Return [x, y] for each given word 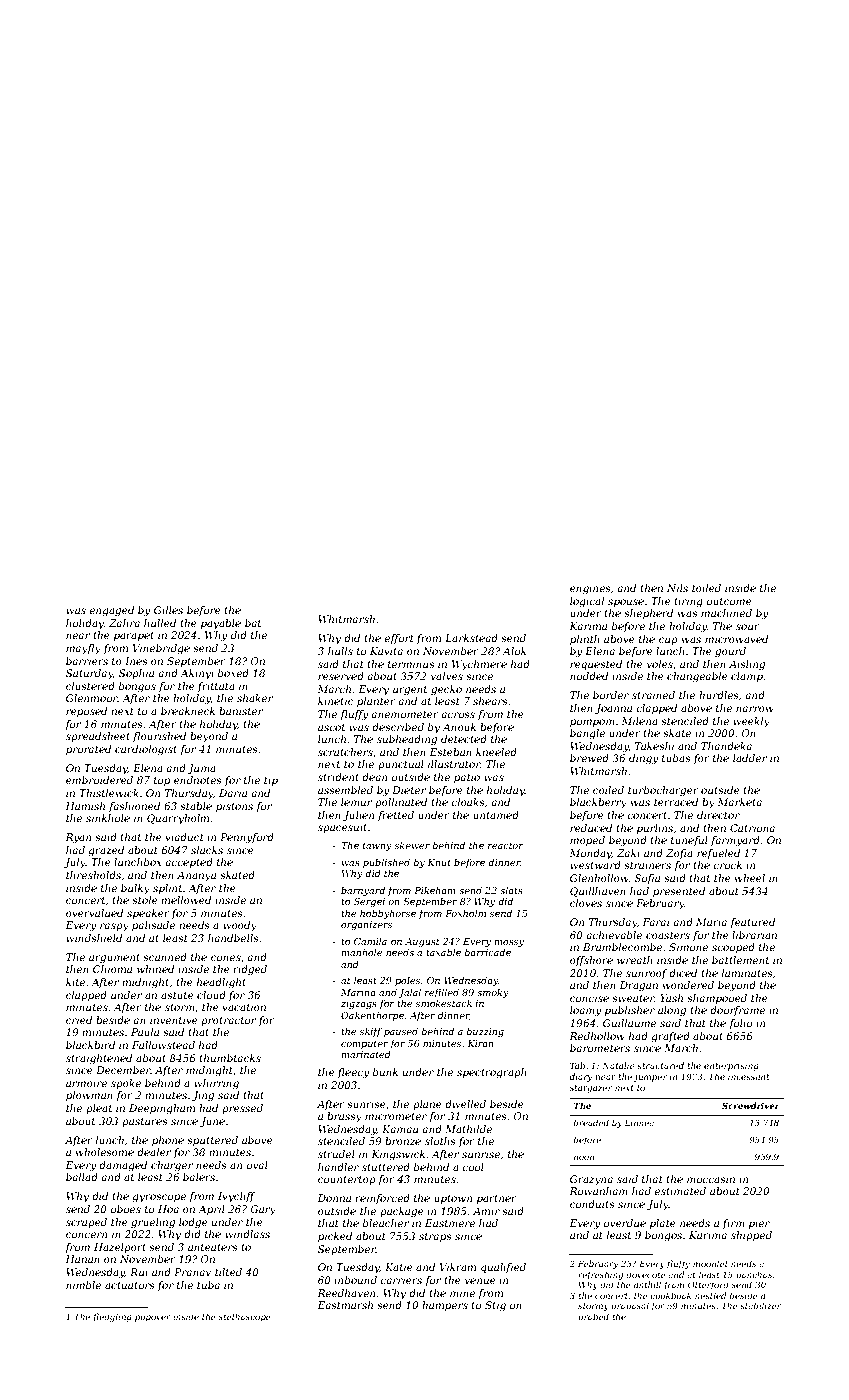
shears [490, 701]
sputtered [212, 1141]
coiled [608, 790]
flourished [159, 737]
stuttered [386, 1167]
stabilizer [760, 1305]
